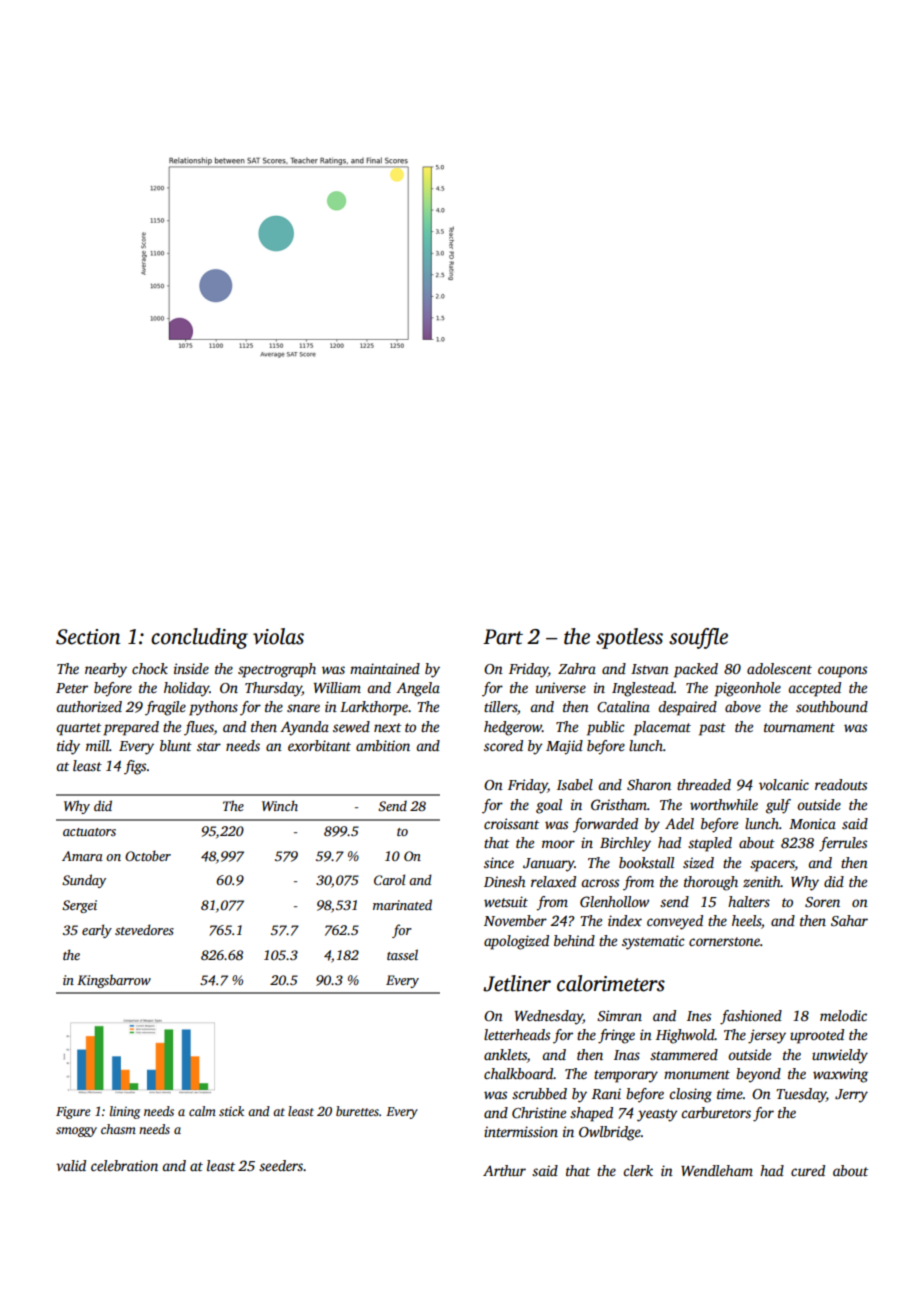 The height and width of the screenshot is (1314, 924). What do you see at coordinates (402, 904) in the screenshot?
I see `marinated` at bounding box center [402, 904].
